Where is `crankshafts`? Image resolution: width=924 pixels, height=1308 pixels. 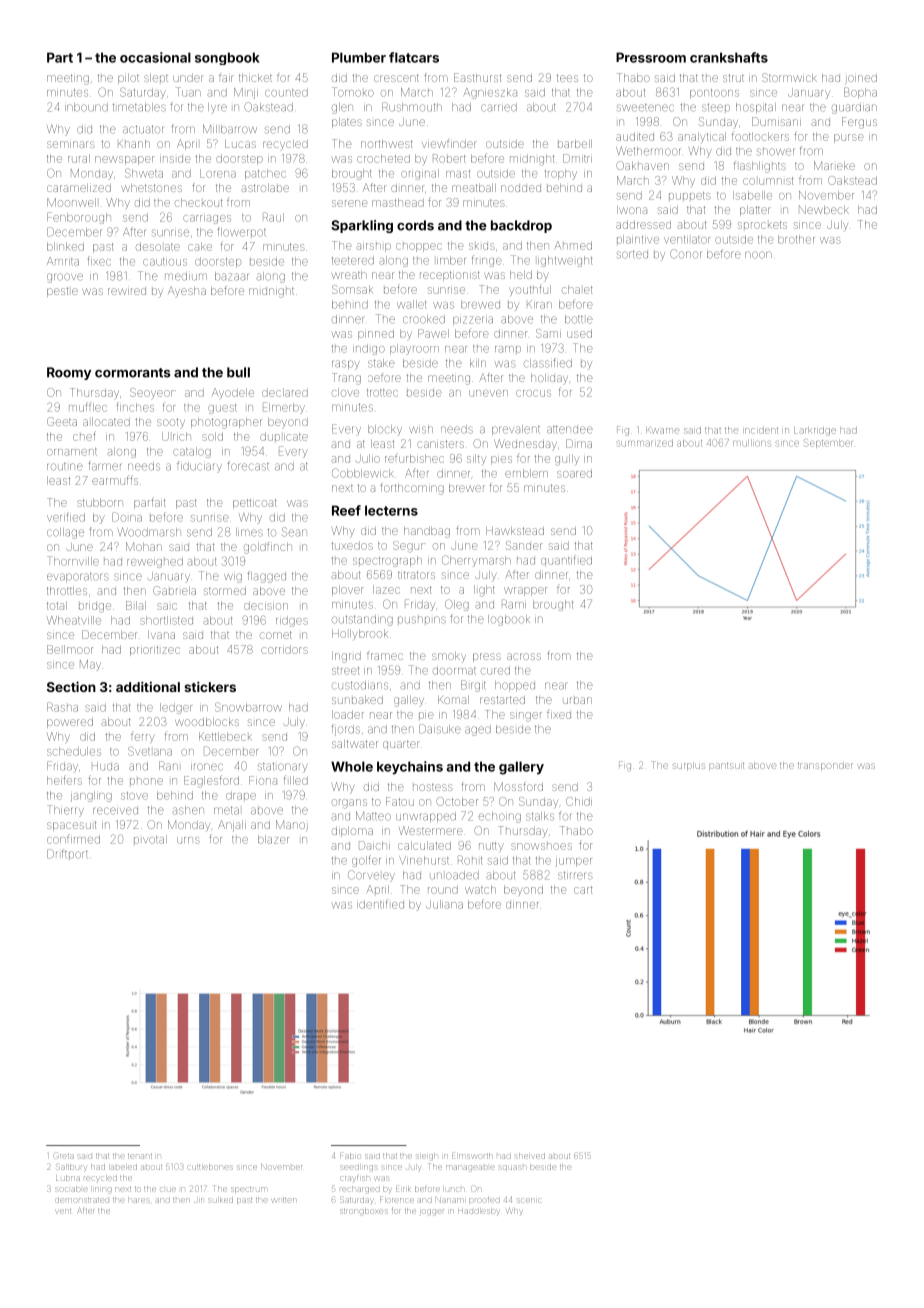 crankshafts is located at coordinates (729, 57).
